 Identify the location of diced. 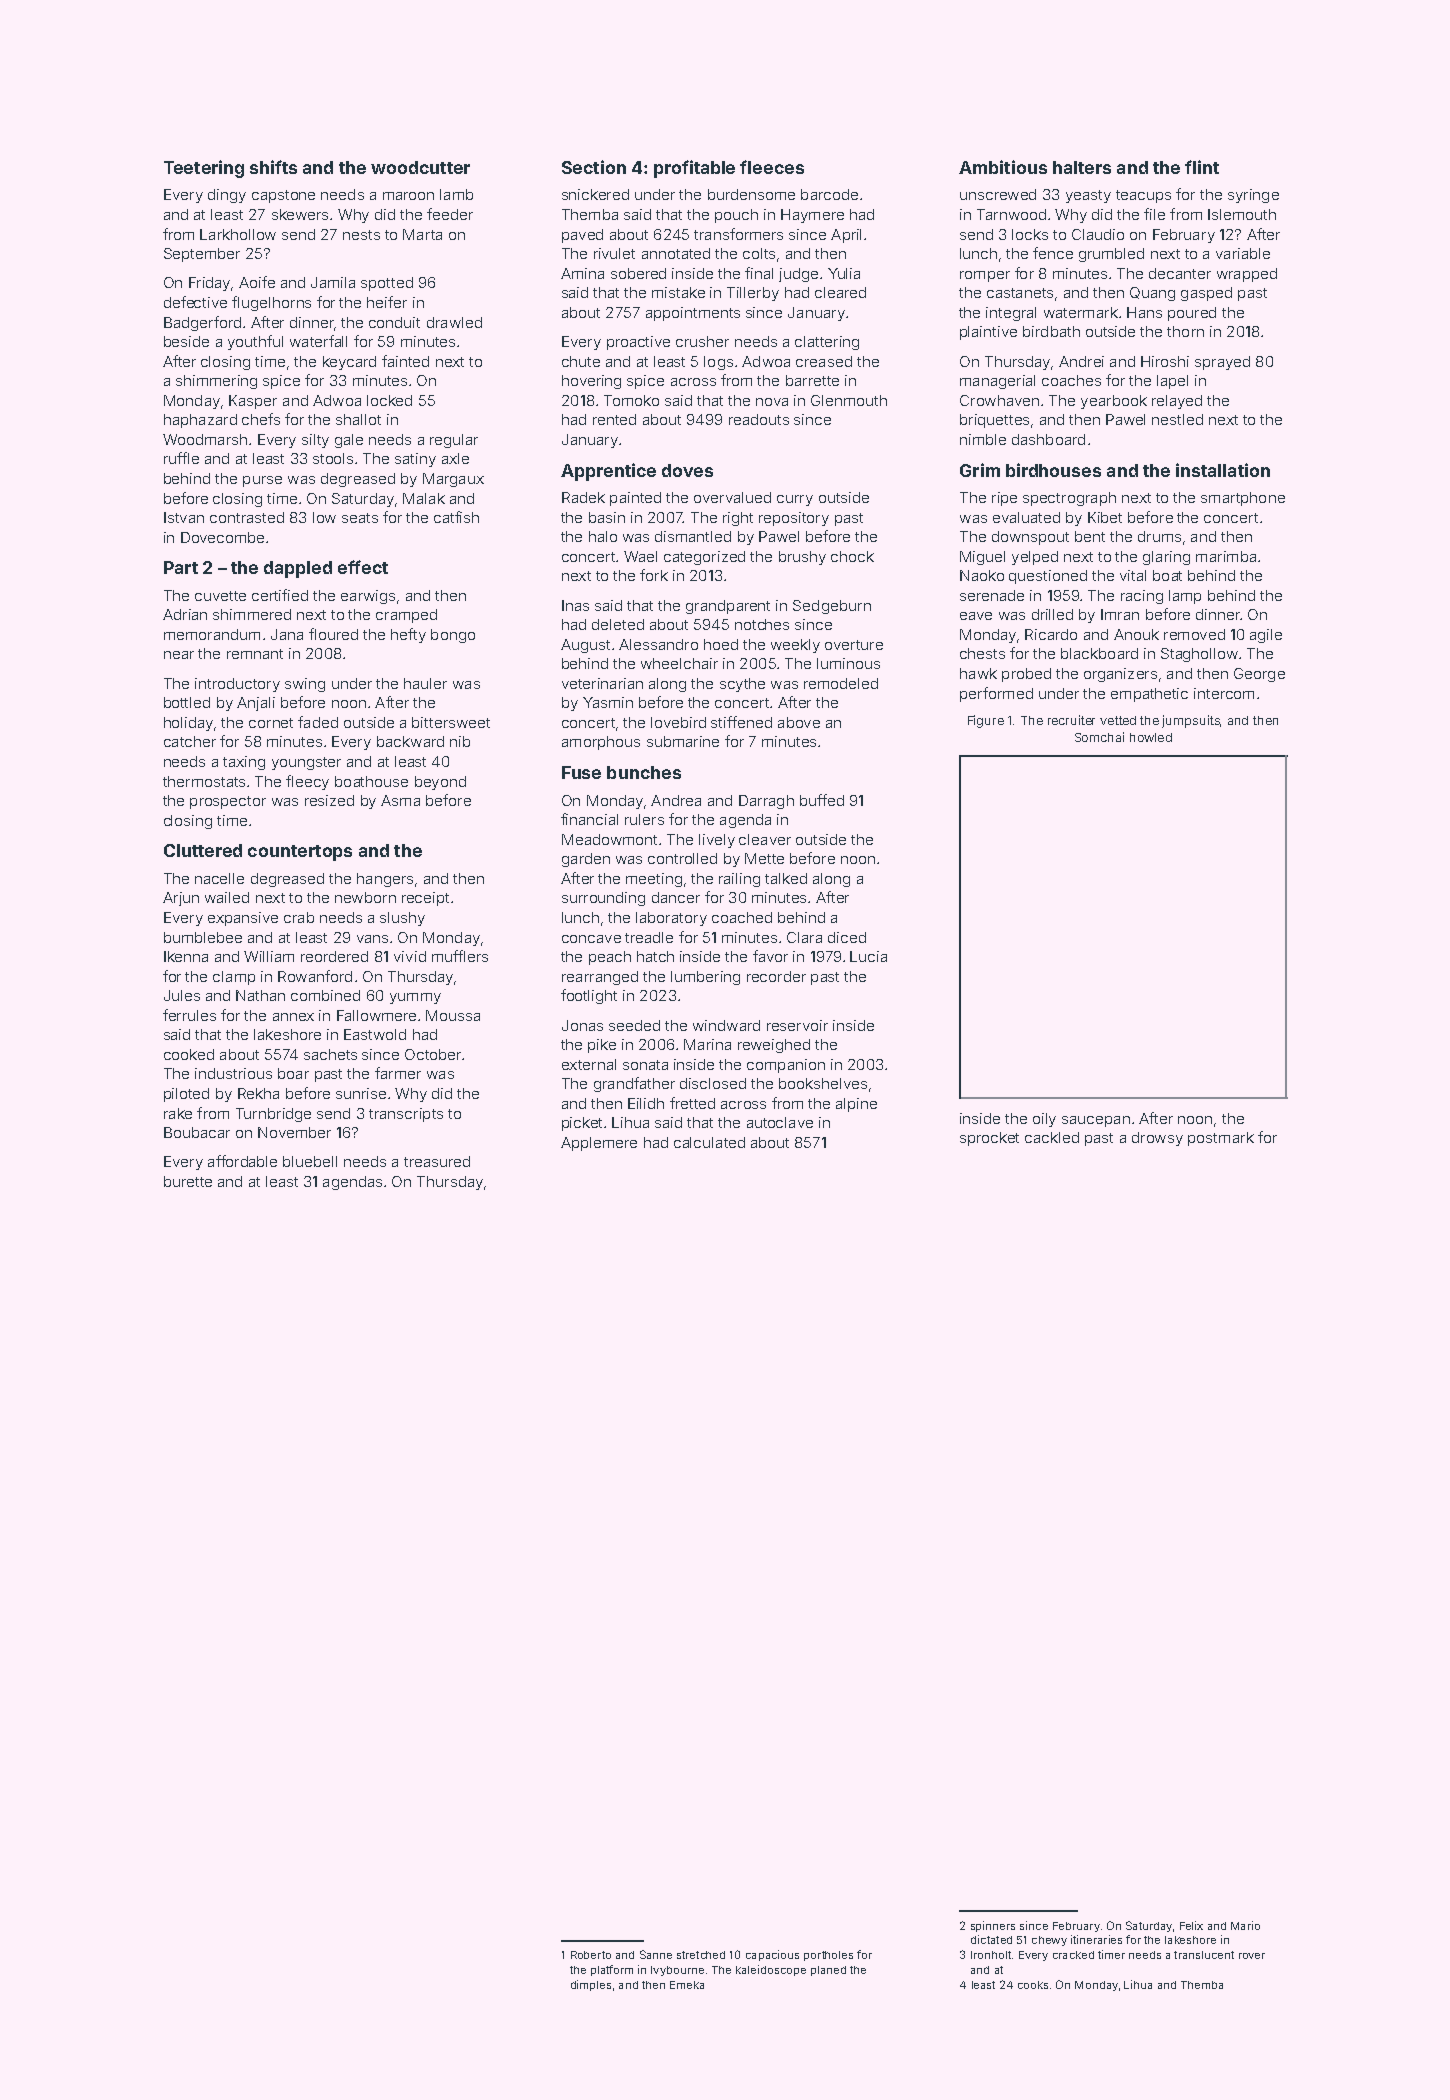
(847, 937).
